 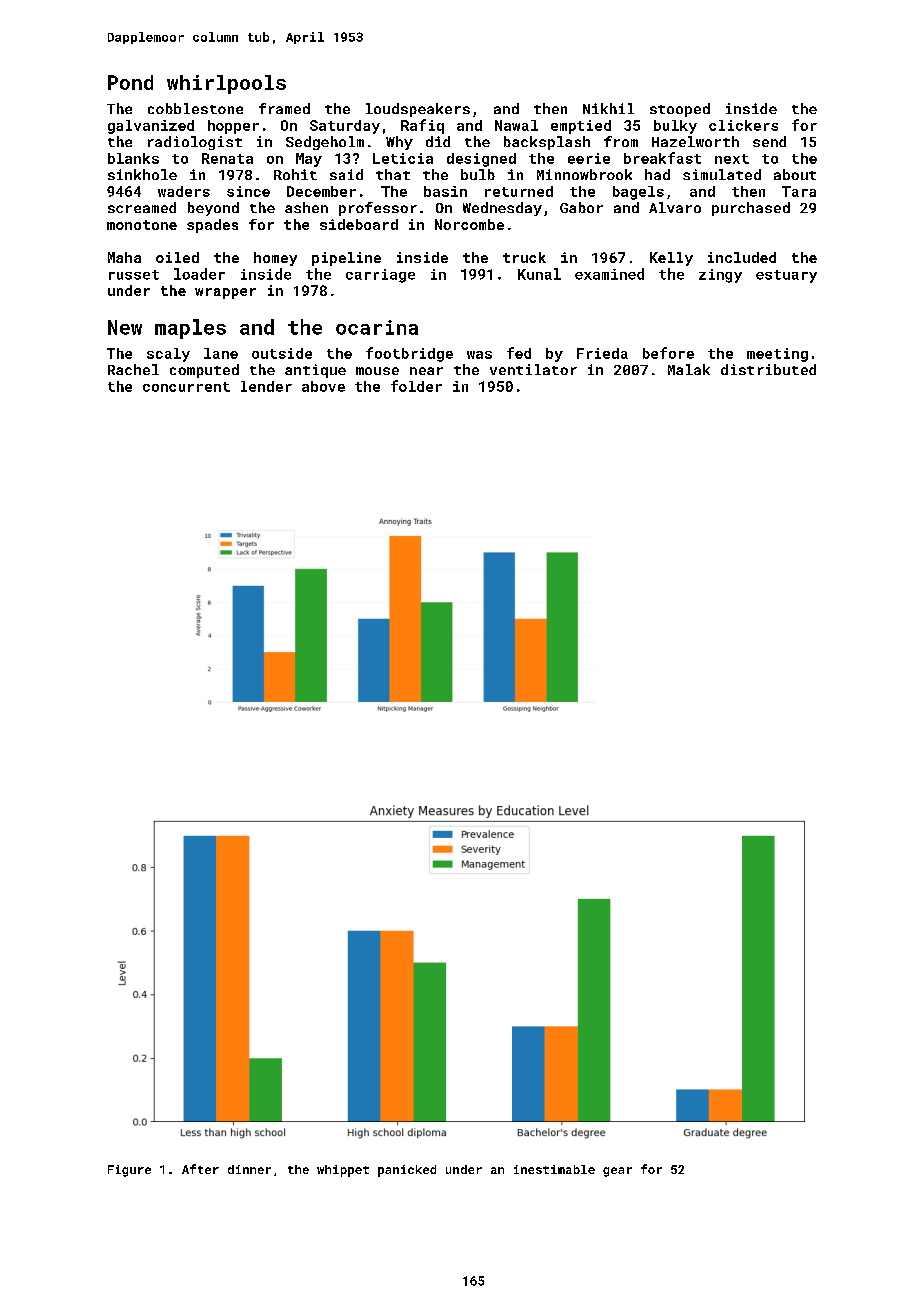 I want to click on ventilator, so click(x=533, y=369).
